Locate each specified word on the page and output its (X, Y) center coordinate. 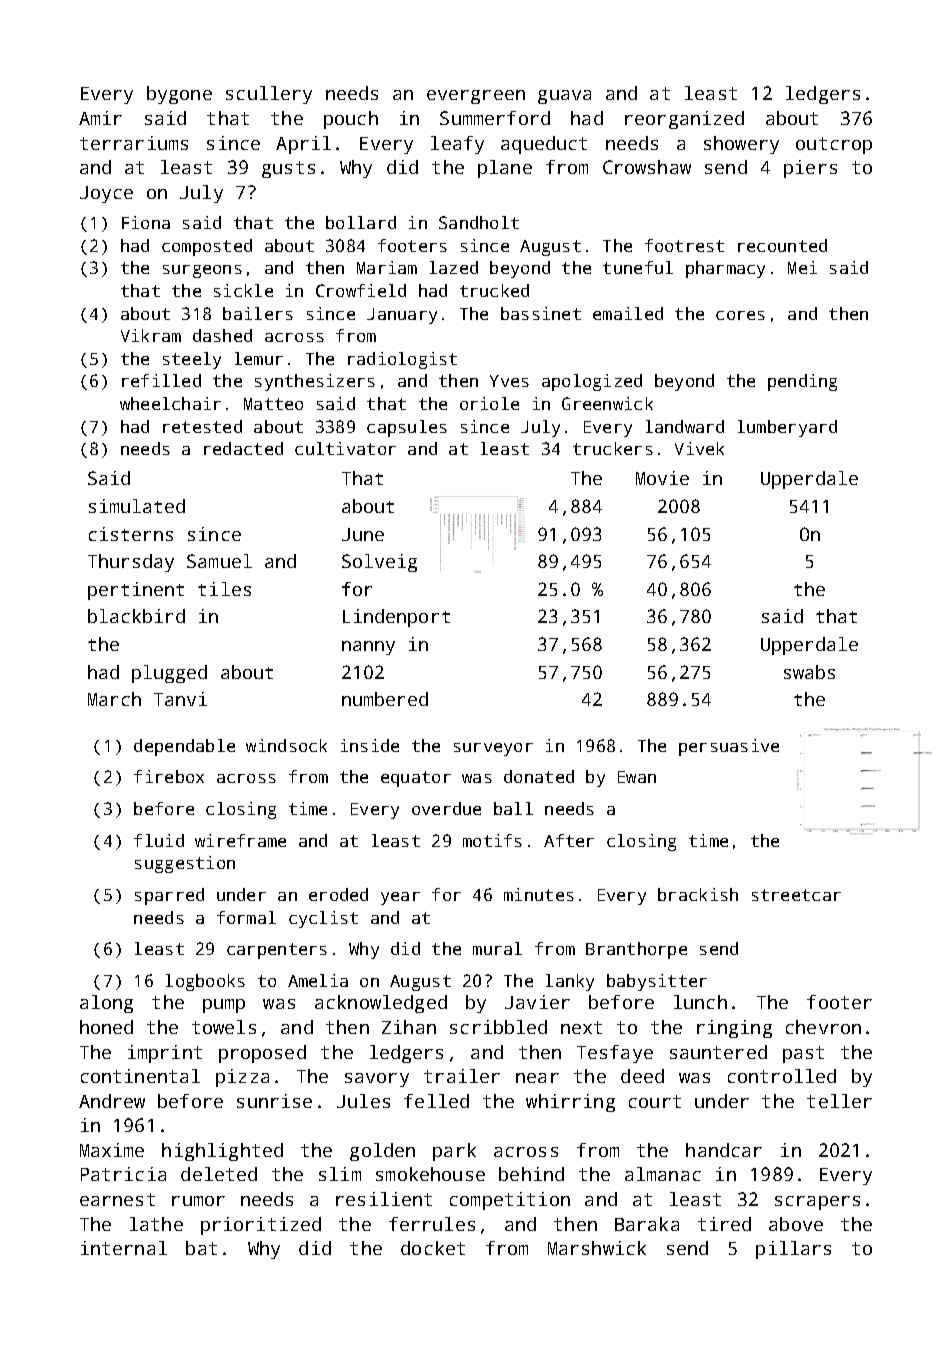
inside (370, 745)
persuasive (729, 747)
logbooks (205, 982)
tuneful (638, 267)
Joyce (106, 194)
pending (802, 382)
